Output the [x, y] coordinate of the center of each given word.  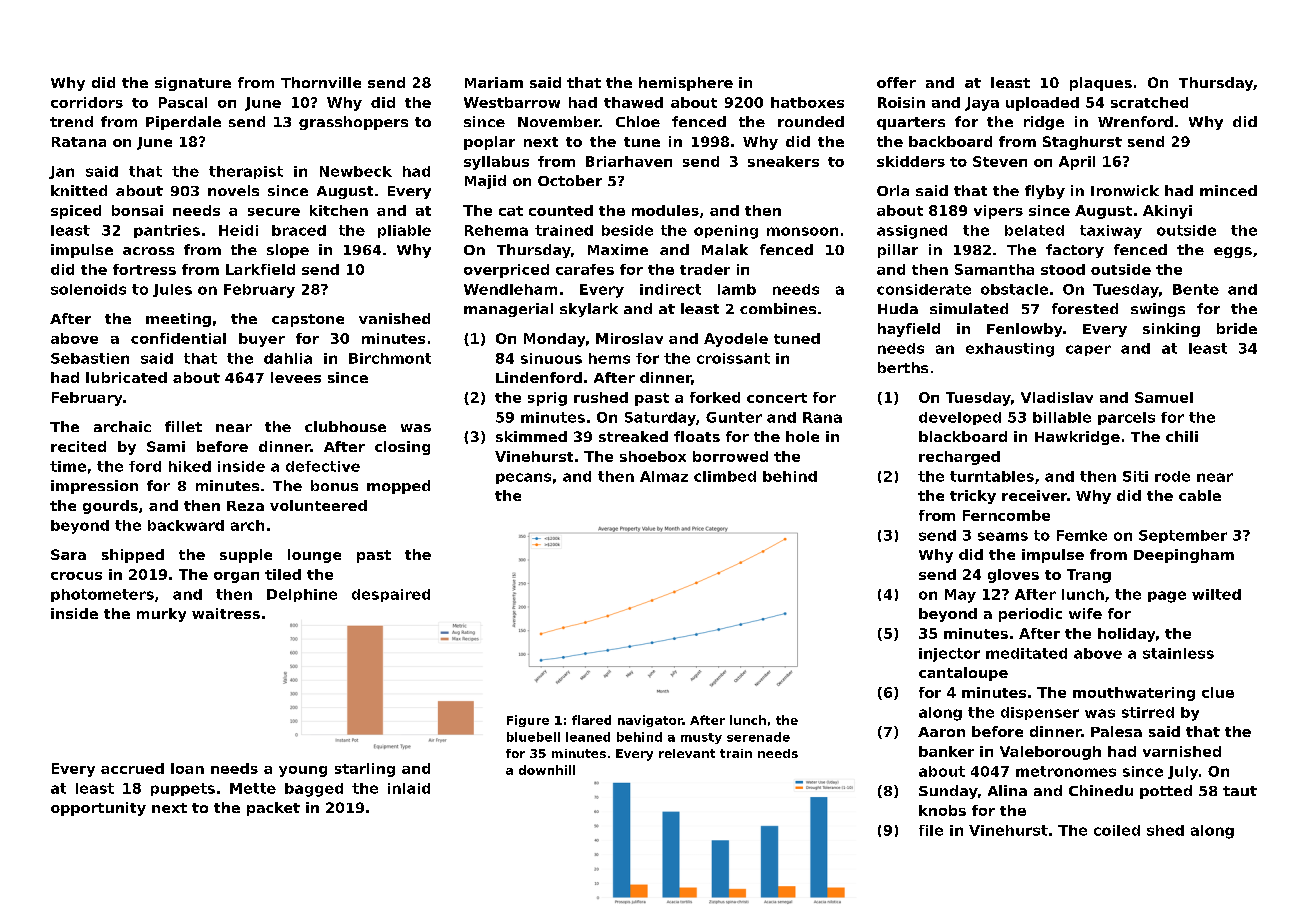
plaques [1101, 84]
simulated [969, 308]
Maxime [618, 249]
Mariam [494, 82]
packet [273, 809]
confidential [178, 338]
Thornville [321, 82]
